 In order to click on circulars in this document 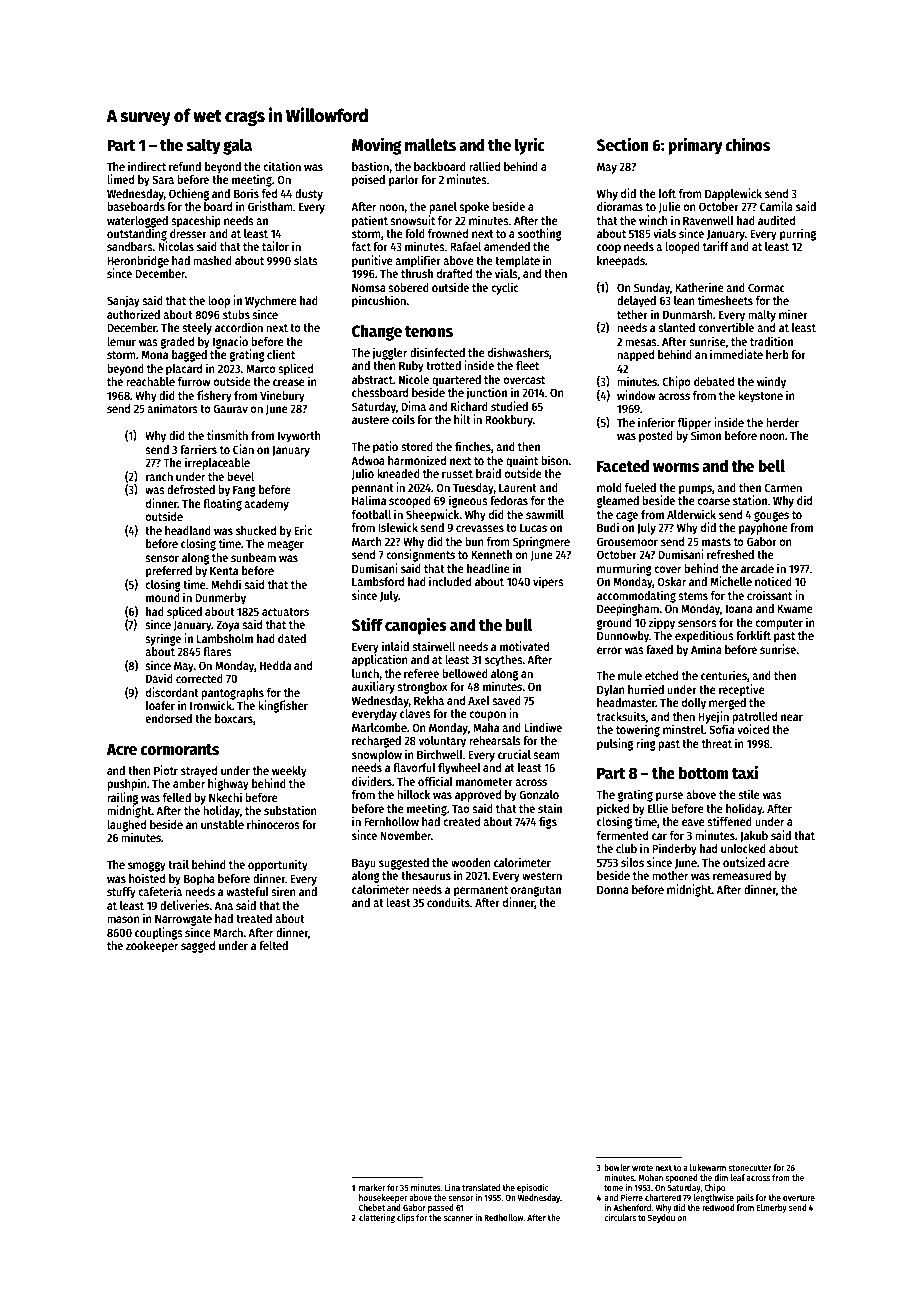, I will do `click(620, 1217)`.
